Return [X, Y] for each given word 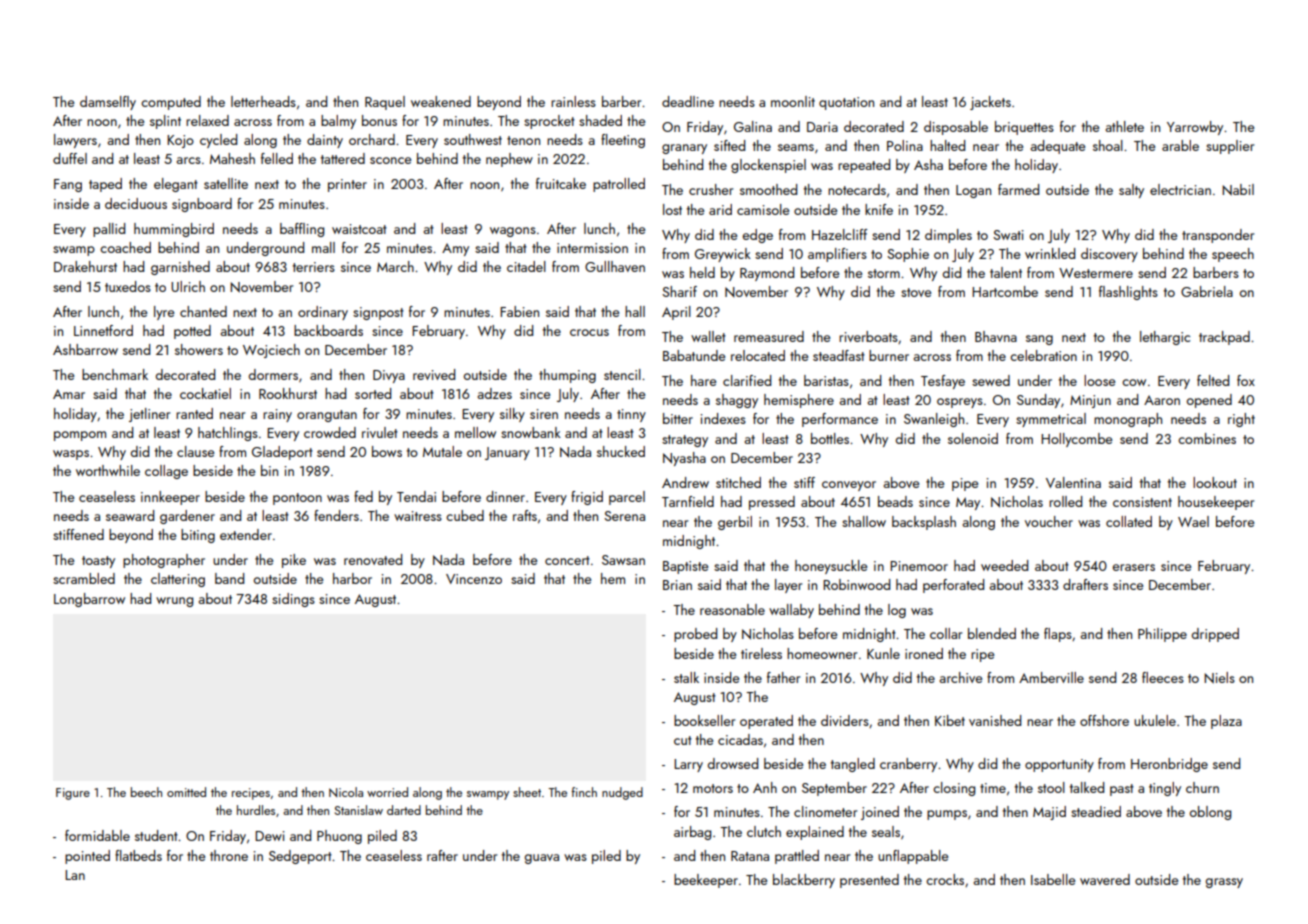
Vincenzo [474, 579]
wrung [174, 602]
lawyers [75, 141]
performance [840, 420]
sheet [527, 792]
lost [672, 209]
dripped [1215, 635]
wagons [513, 232]
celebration [1043, 355]
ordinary [323, 313]
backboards [328, 330]
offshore [1104, 720]
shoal [1108, 145]
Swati [1008, 235]
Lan [75, 875]
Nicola [346, 792]
